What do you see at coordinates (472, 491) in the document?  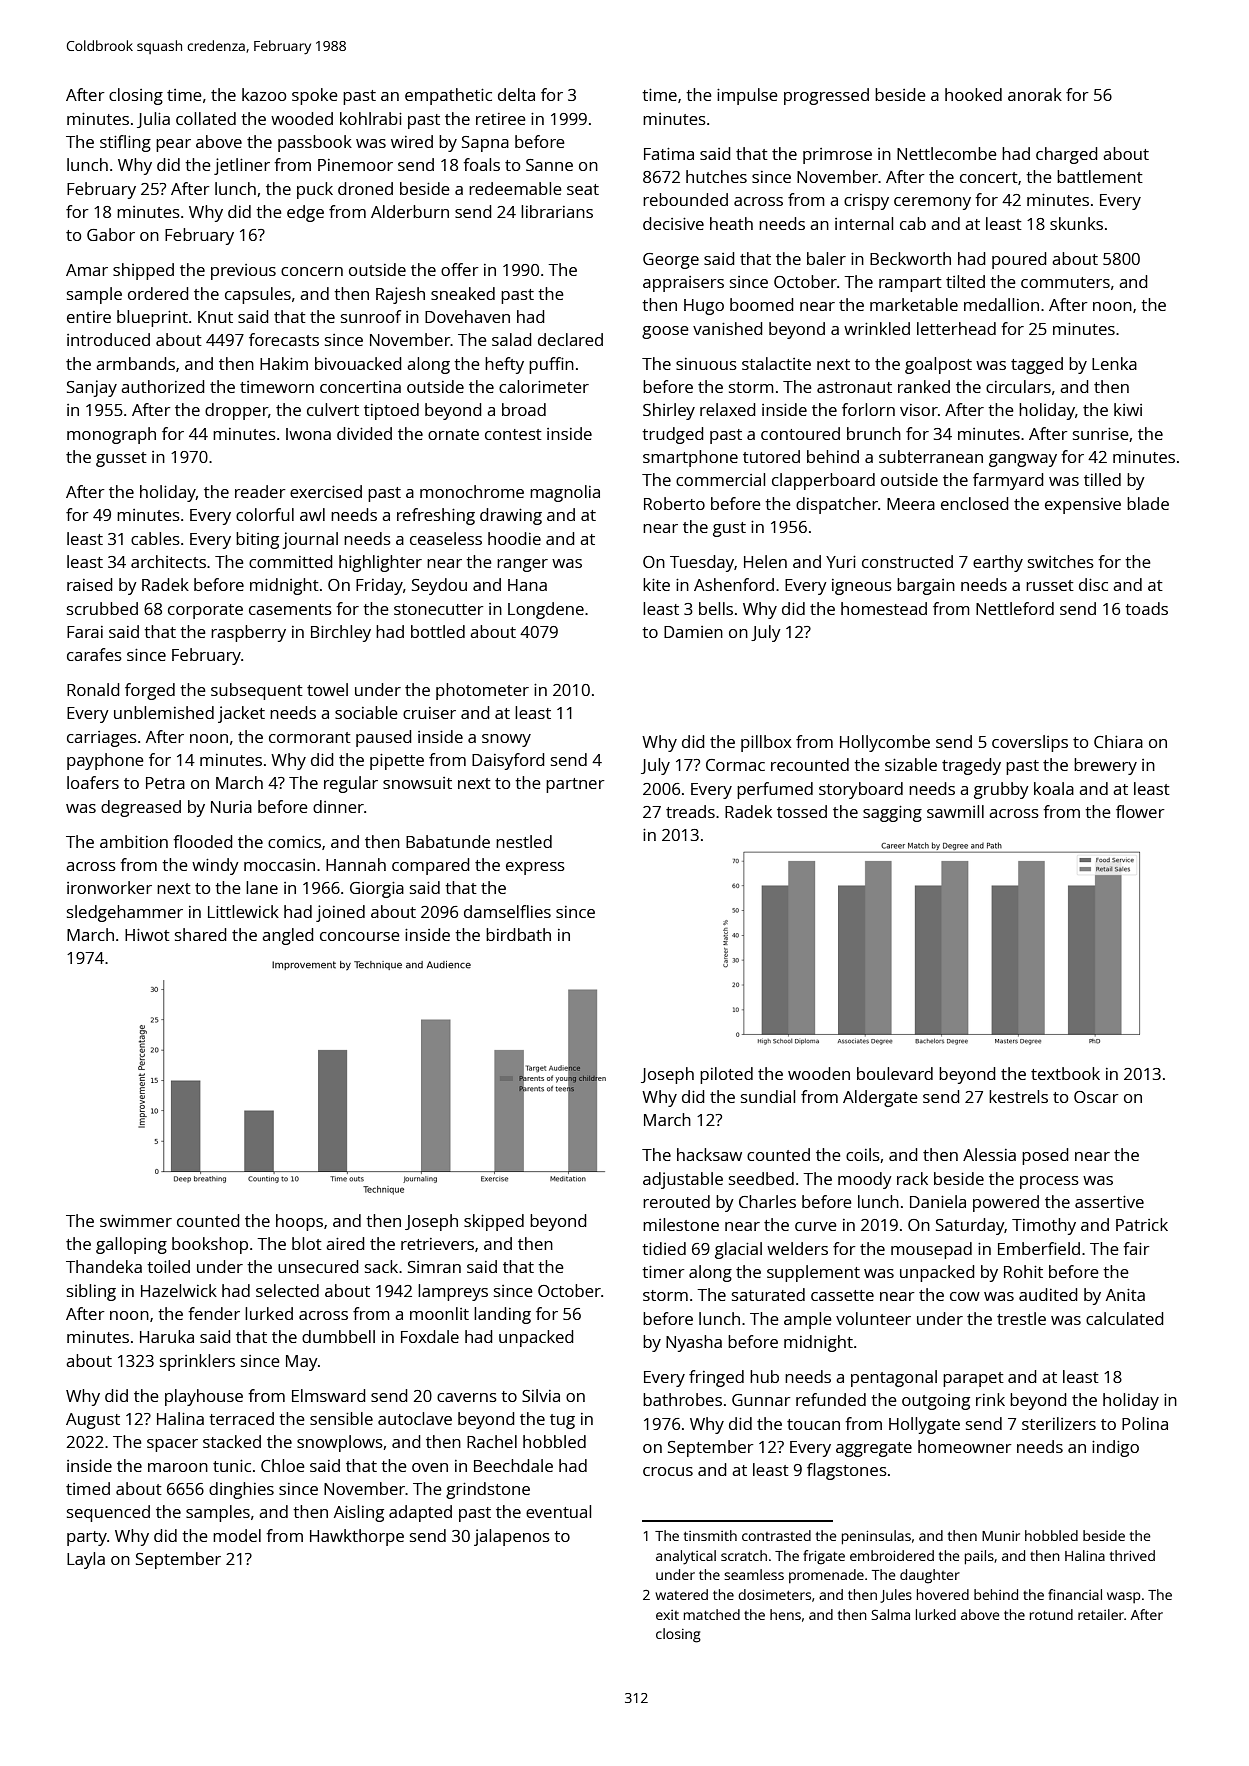 I see `monochrome` at bounding box center [472, 491].
